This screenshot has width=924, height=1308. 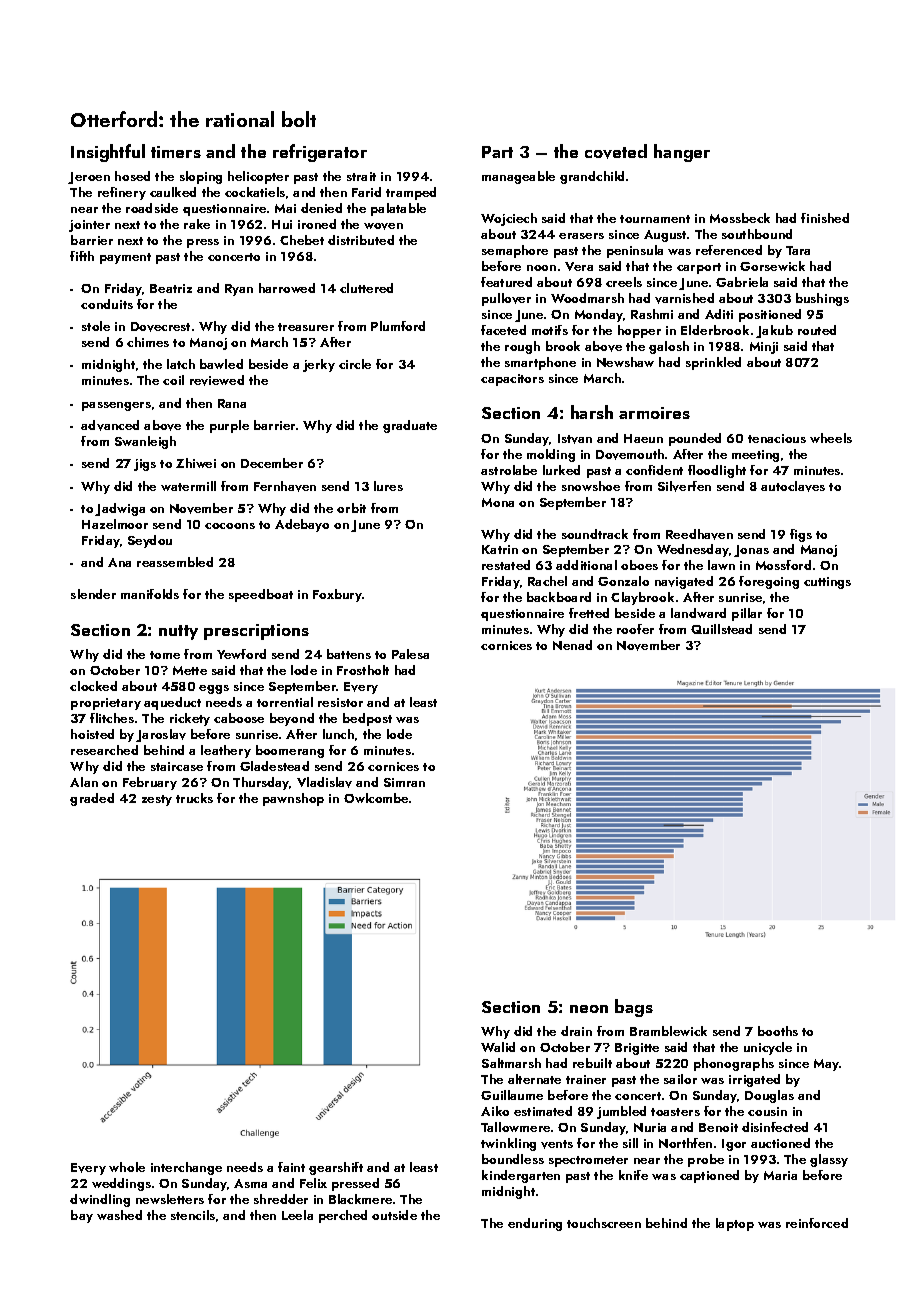 What do you see at coordinates (682, 153) in the screenshot?
I see `hanger` at bounding box center [682, 153].
